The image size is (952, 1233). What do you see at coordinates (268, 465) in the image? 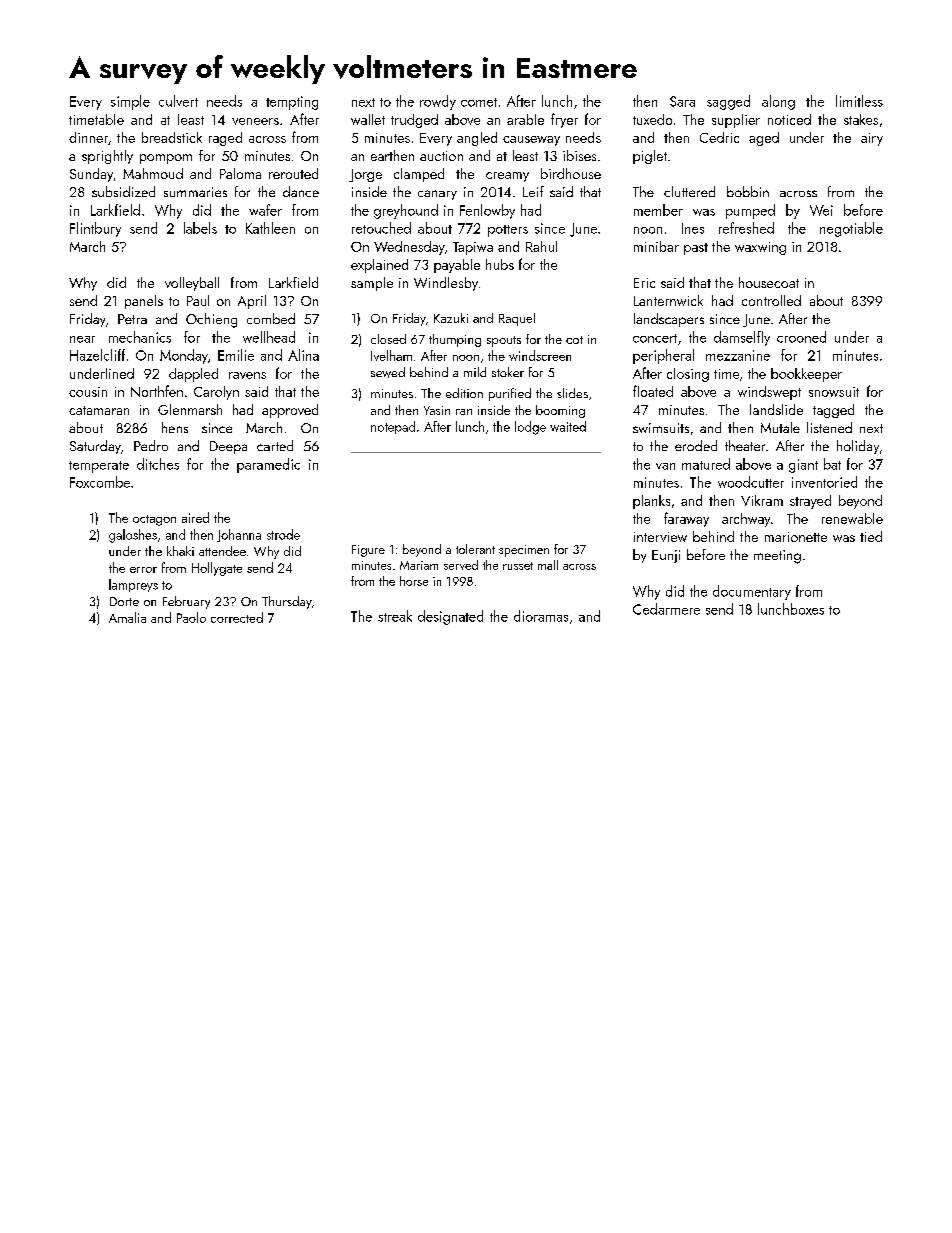
I see `paramedic` at bounding box center [268, 465].
